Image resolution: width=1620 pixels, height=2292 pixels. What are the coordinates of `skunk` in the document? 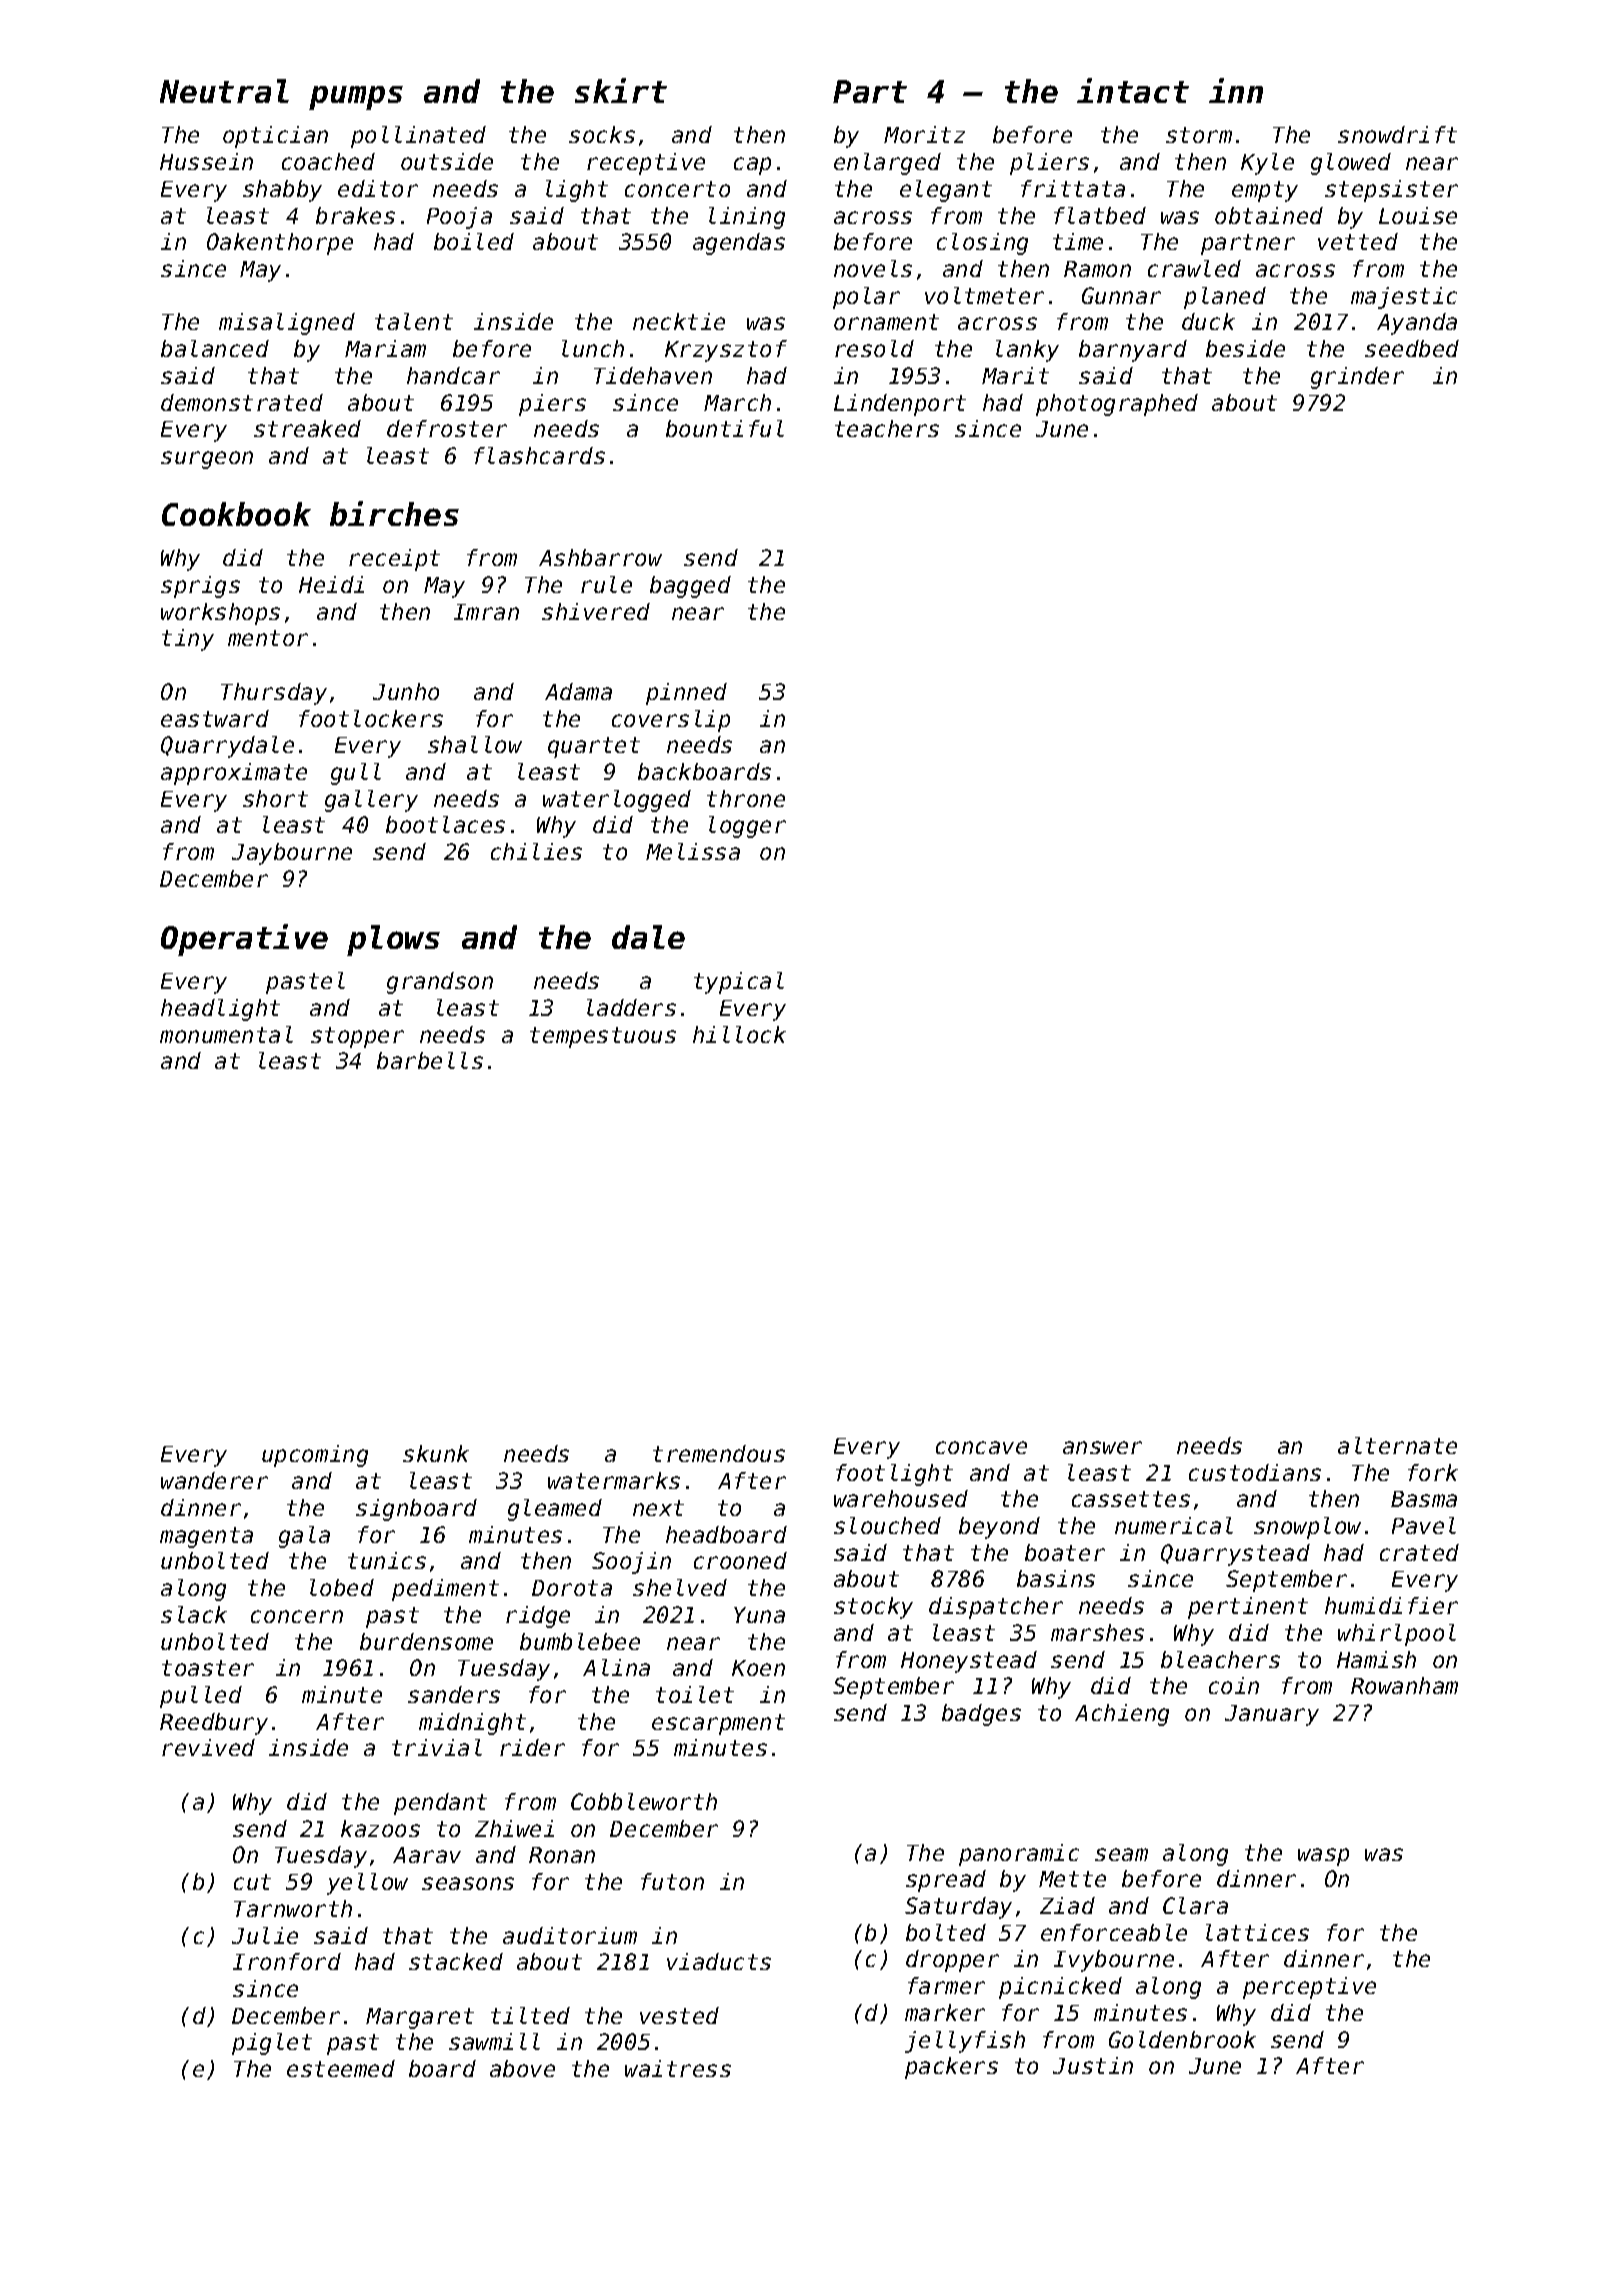 It's located at (436, 1453).
